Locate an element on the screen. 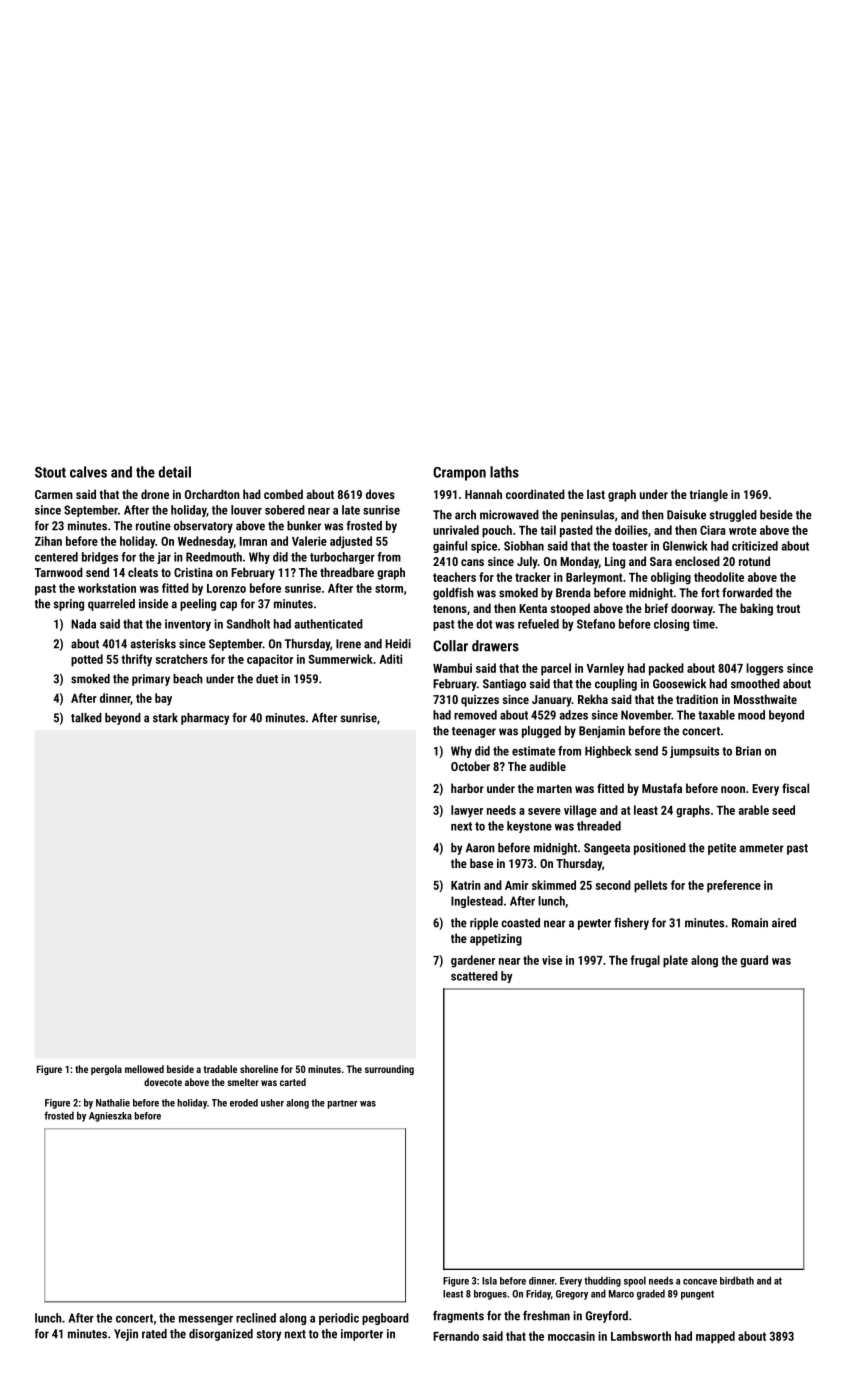 The width and height of the screenshot is (849, 1400). loggers is located at coordinates (764, 669).
